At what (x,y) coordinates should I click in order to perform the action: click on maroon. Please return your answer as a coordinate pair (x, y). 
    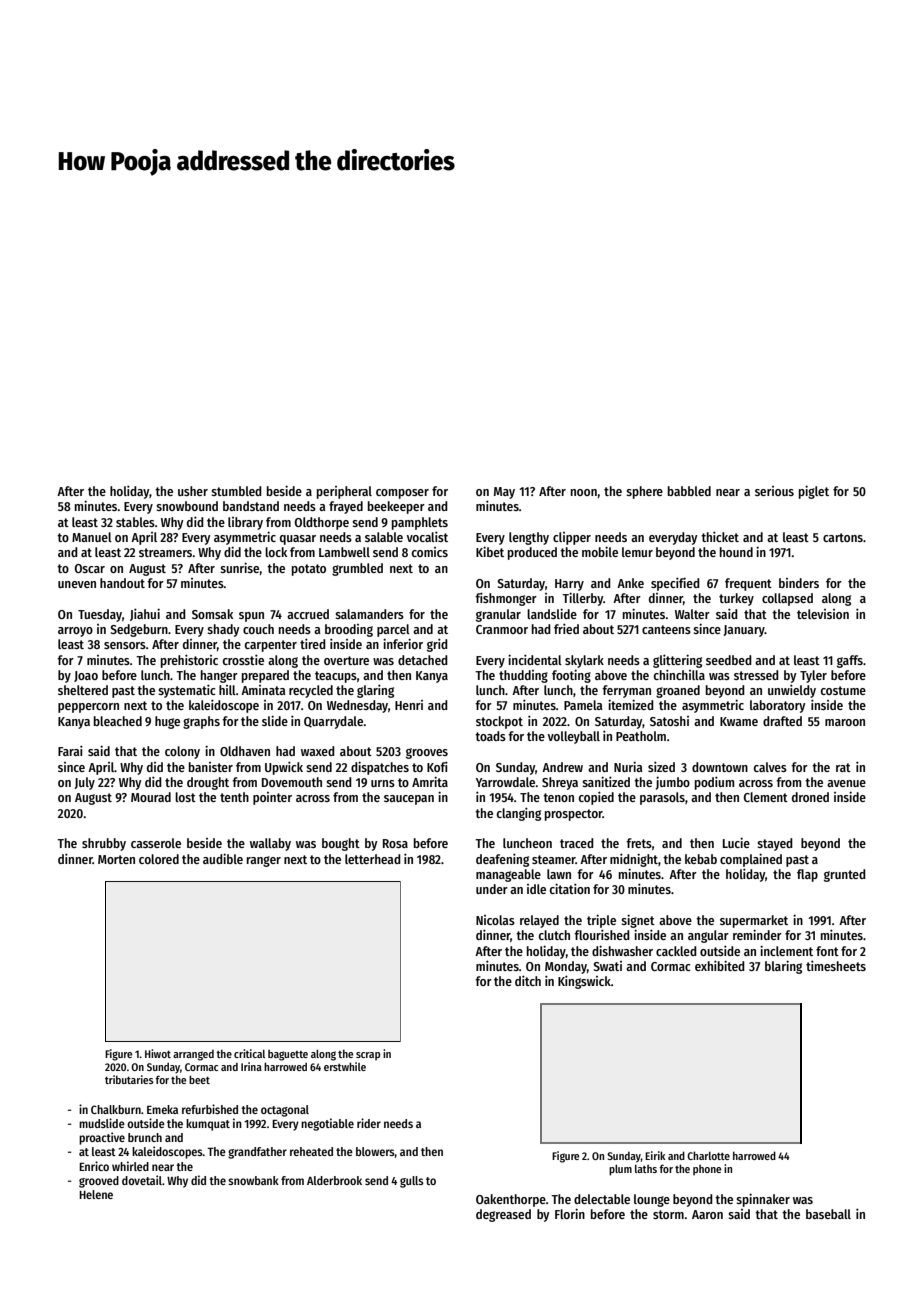
    Looking at the image, I should click on (845, 722).
